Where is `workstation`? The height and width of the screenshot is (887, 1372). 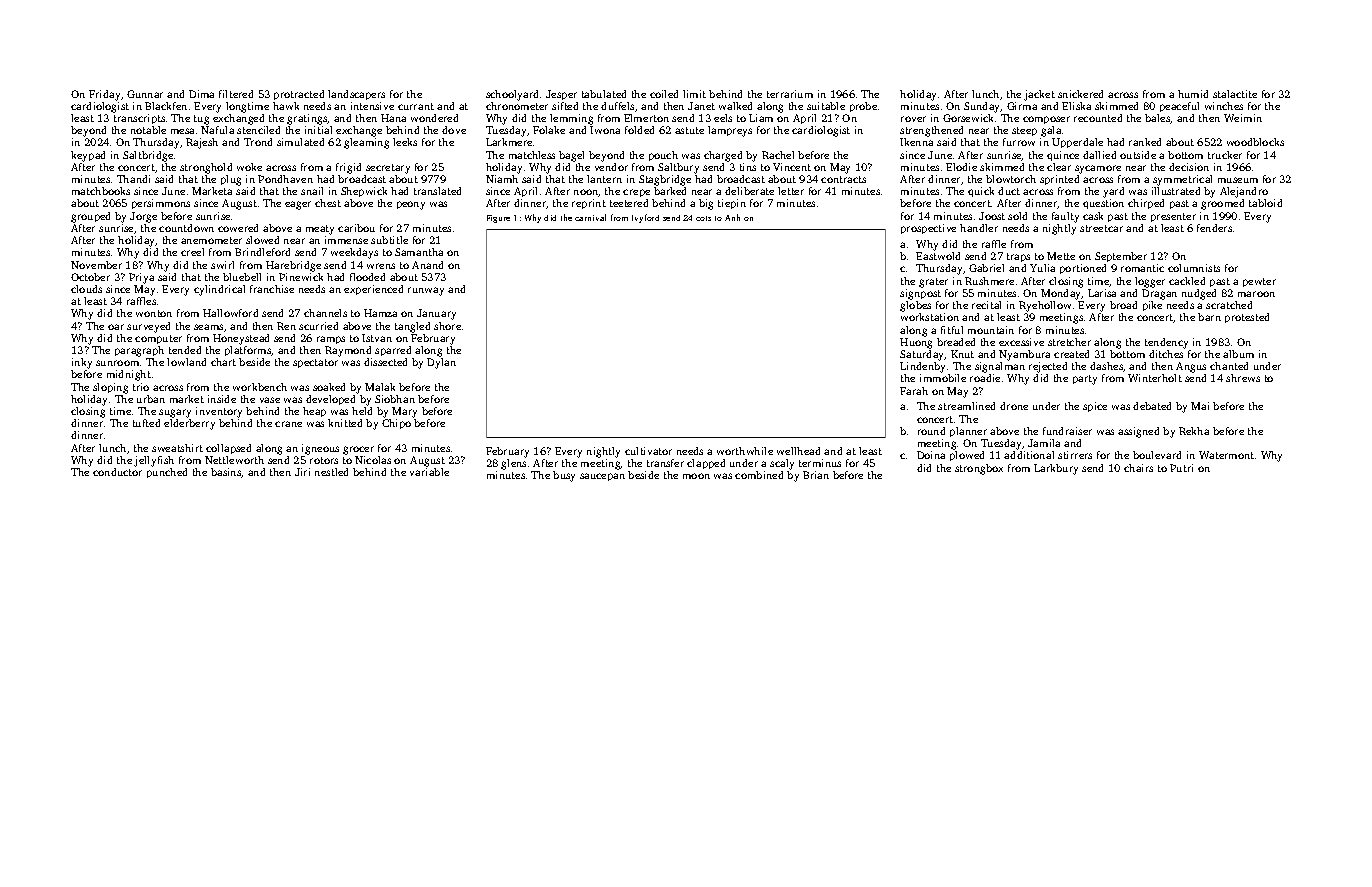
workstation is located at coordinates (930, 317).
